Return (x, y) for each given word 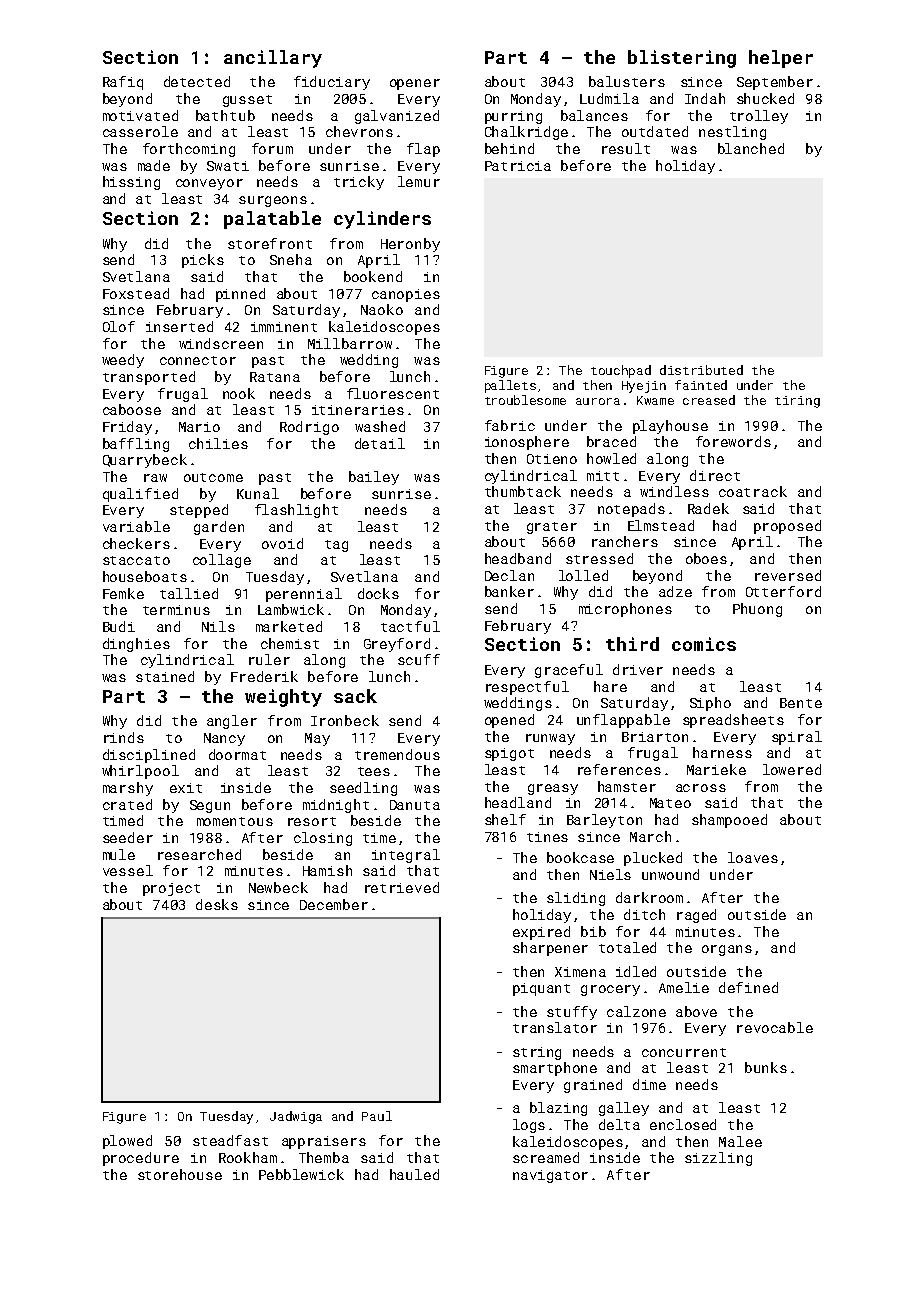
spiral (797, 738)
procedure (141, 1159)
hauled (414, 1174)
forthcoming (189, 150)
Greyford (397, 645)
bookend (373, 276)
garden (219, 528)
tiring (797, 402)
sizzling (718, 1159)
